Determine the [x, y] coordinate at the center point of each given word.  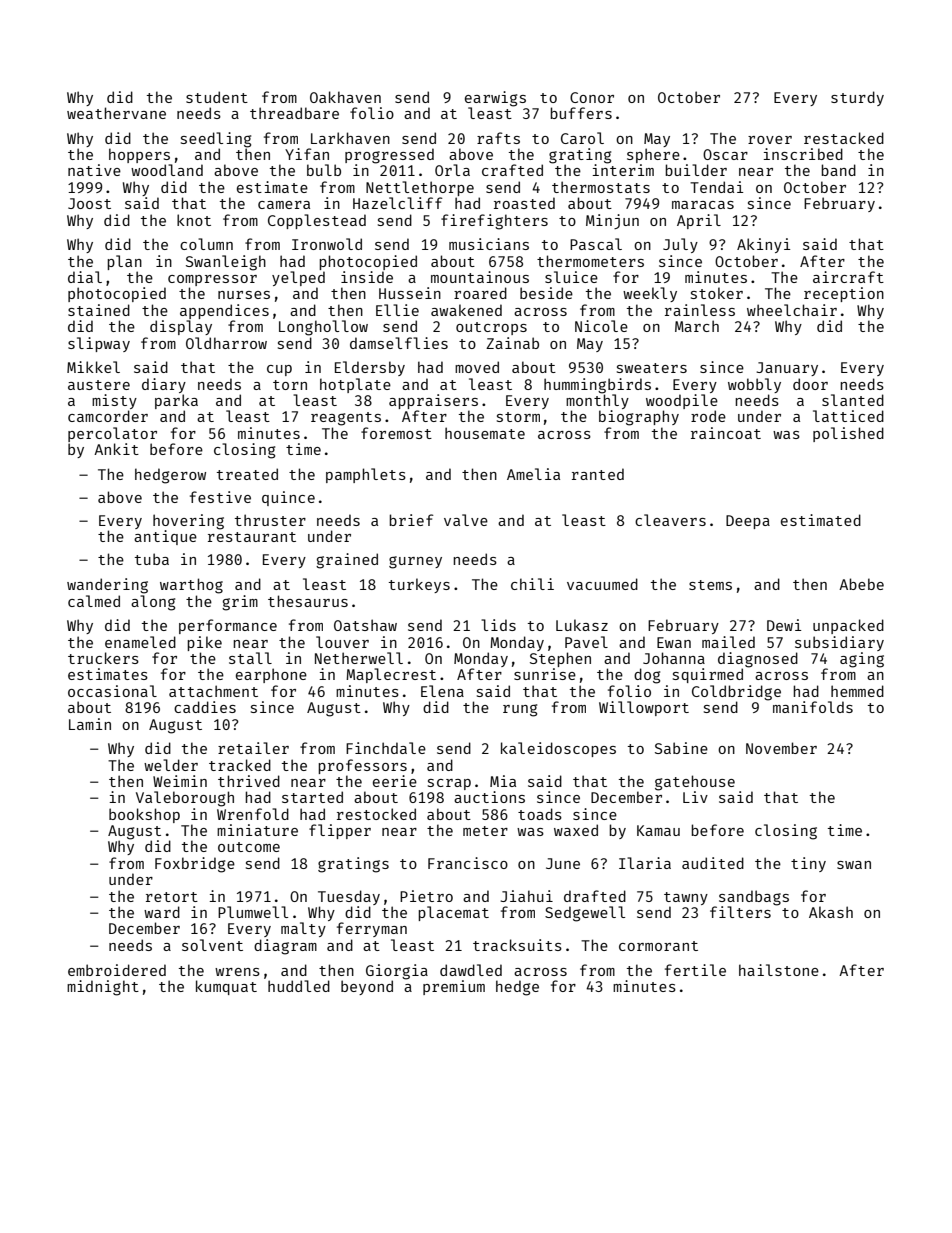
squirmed [708, 675]
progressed [389, 156]
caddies [205, 707]
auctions [489, 797]
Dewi [784, 625]
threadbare [294, 113]
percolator [112, 434]
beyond [367, 987]
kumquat [226, 987]
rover [770, 140]
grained [347, 561]
